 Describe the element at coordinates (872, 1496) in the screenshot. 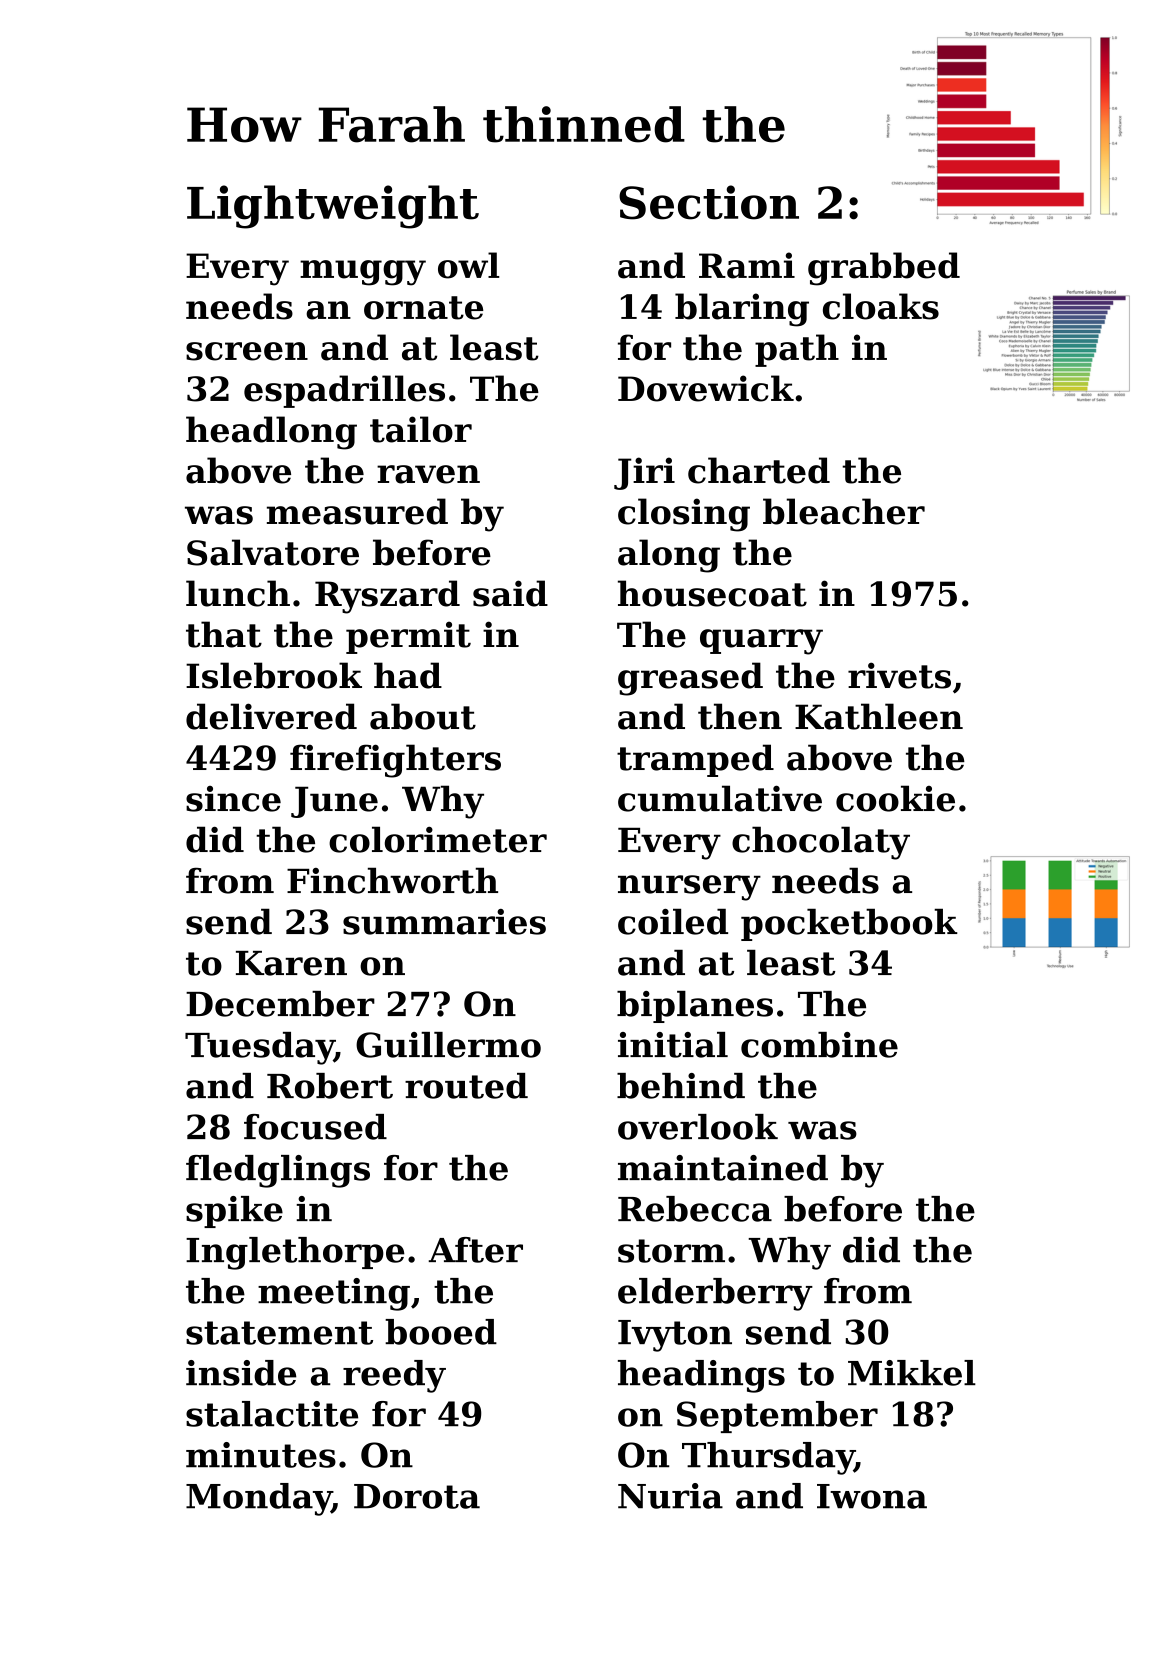

I see `Iwona` at that location.
